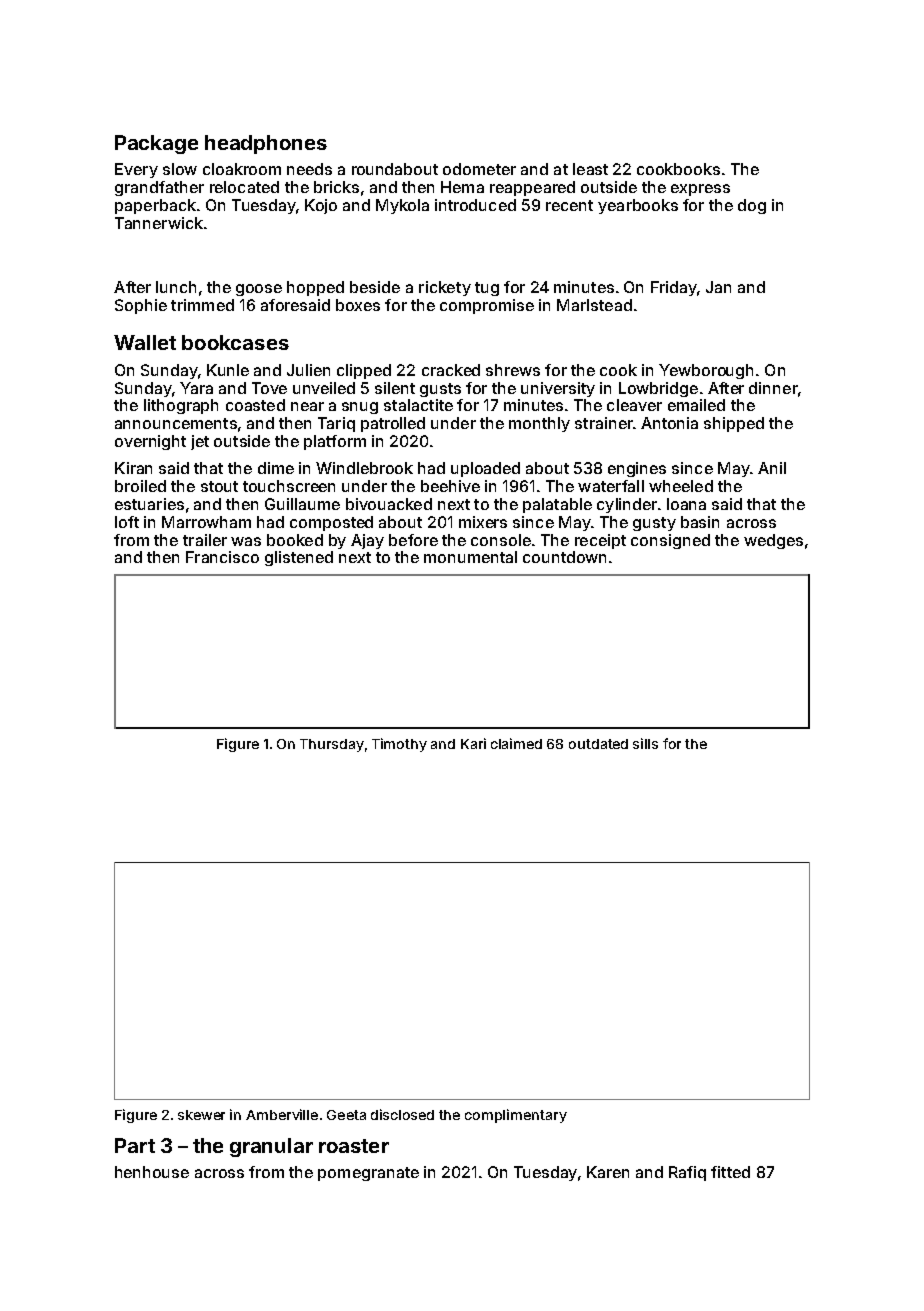 Image resolution: width=924 pixels, height=1311 pixels. What do you see at coordinates (658, 389) in the image?
I see `Lowbridge` at bounding box center [658, 389].
